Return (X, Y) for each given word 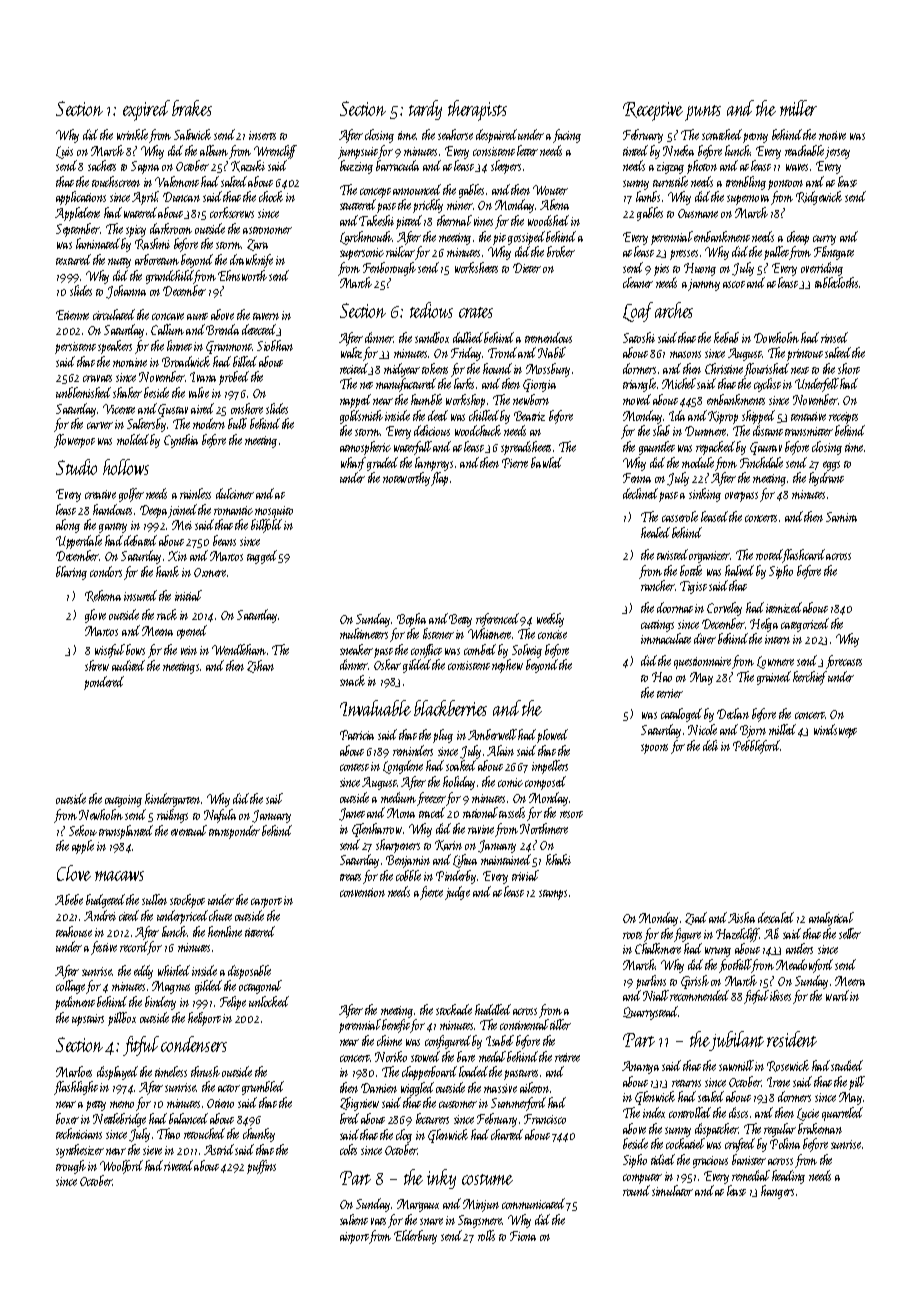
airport (354, 1238)
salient (354, 1219)
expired (146, 110)
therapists (477, 110)
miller (798, 108)
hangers (777, 1192)
